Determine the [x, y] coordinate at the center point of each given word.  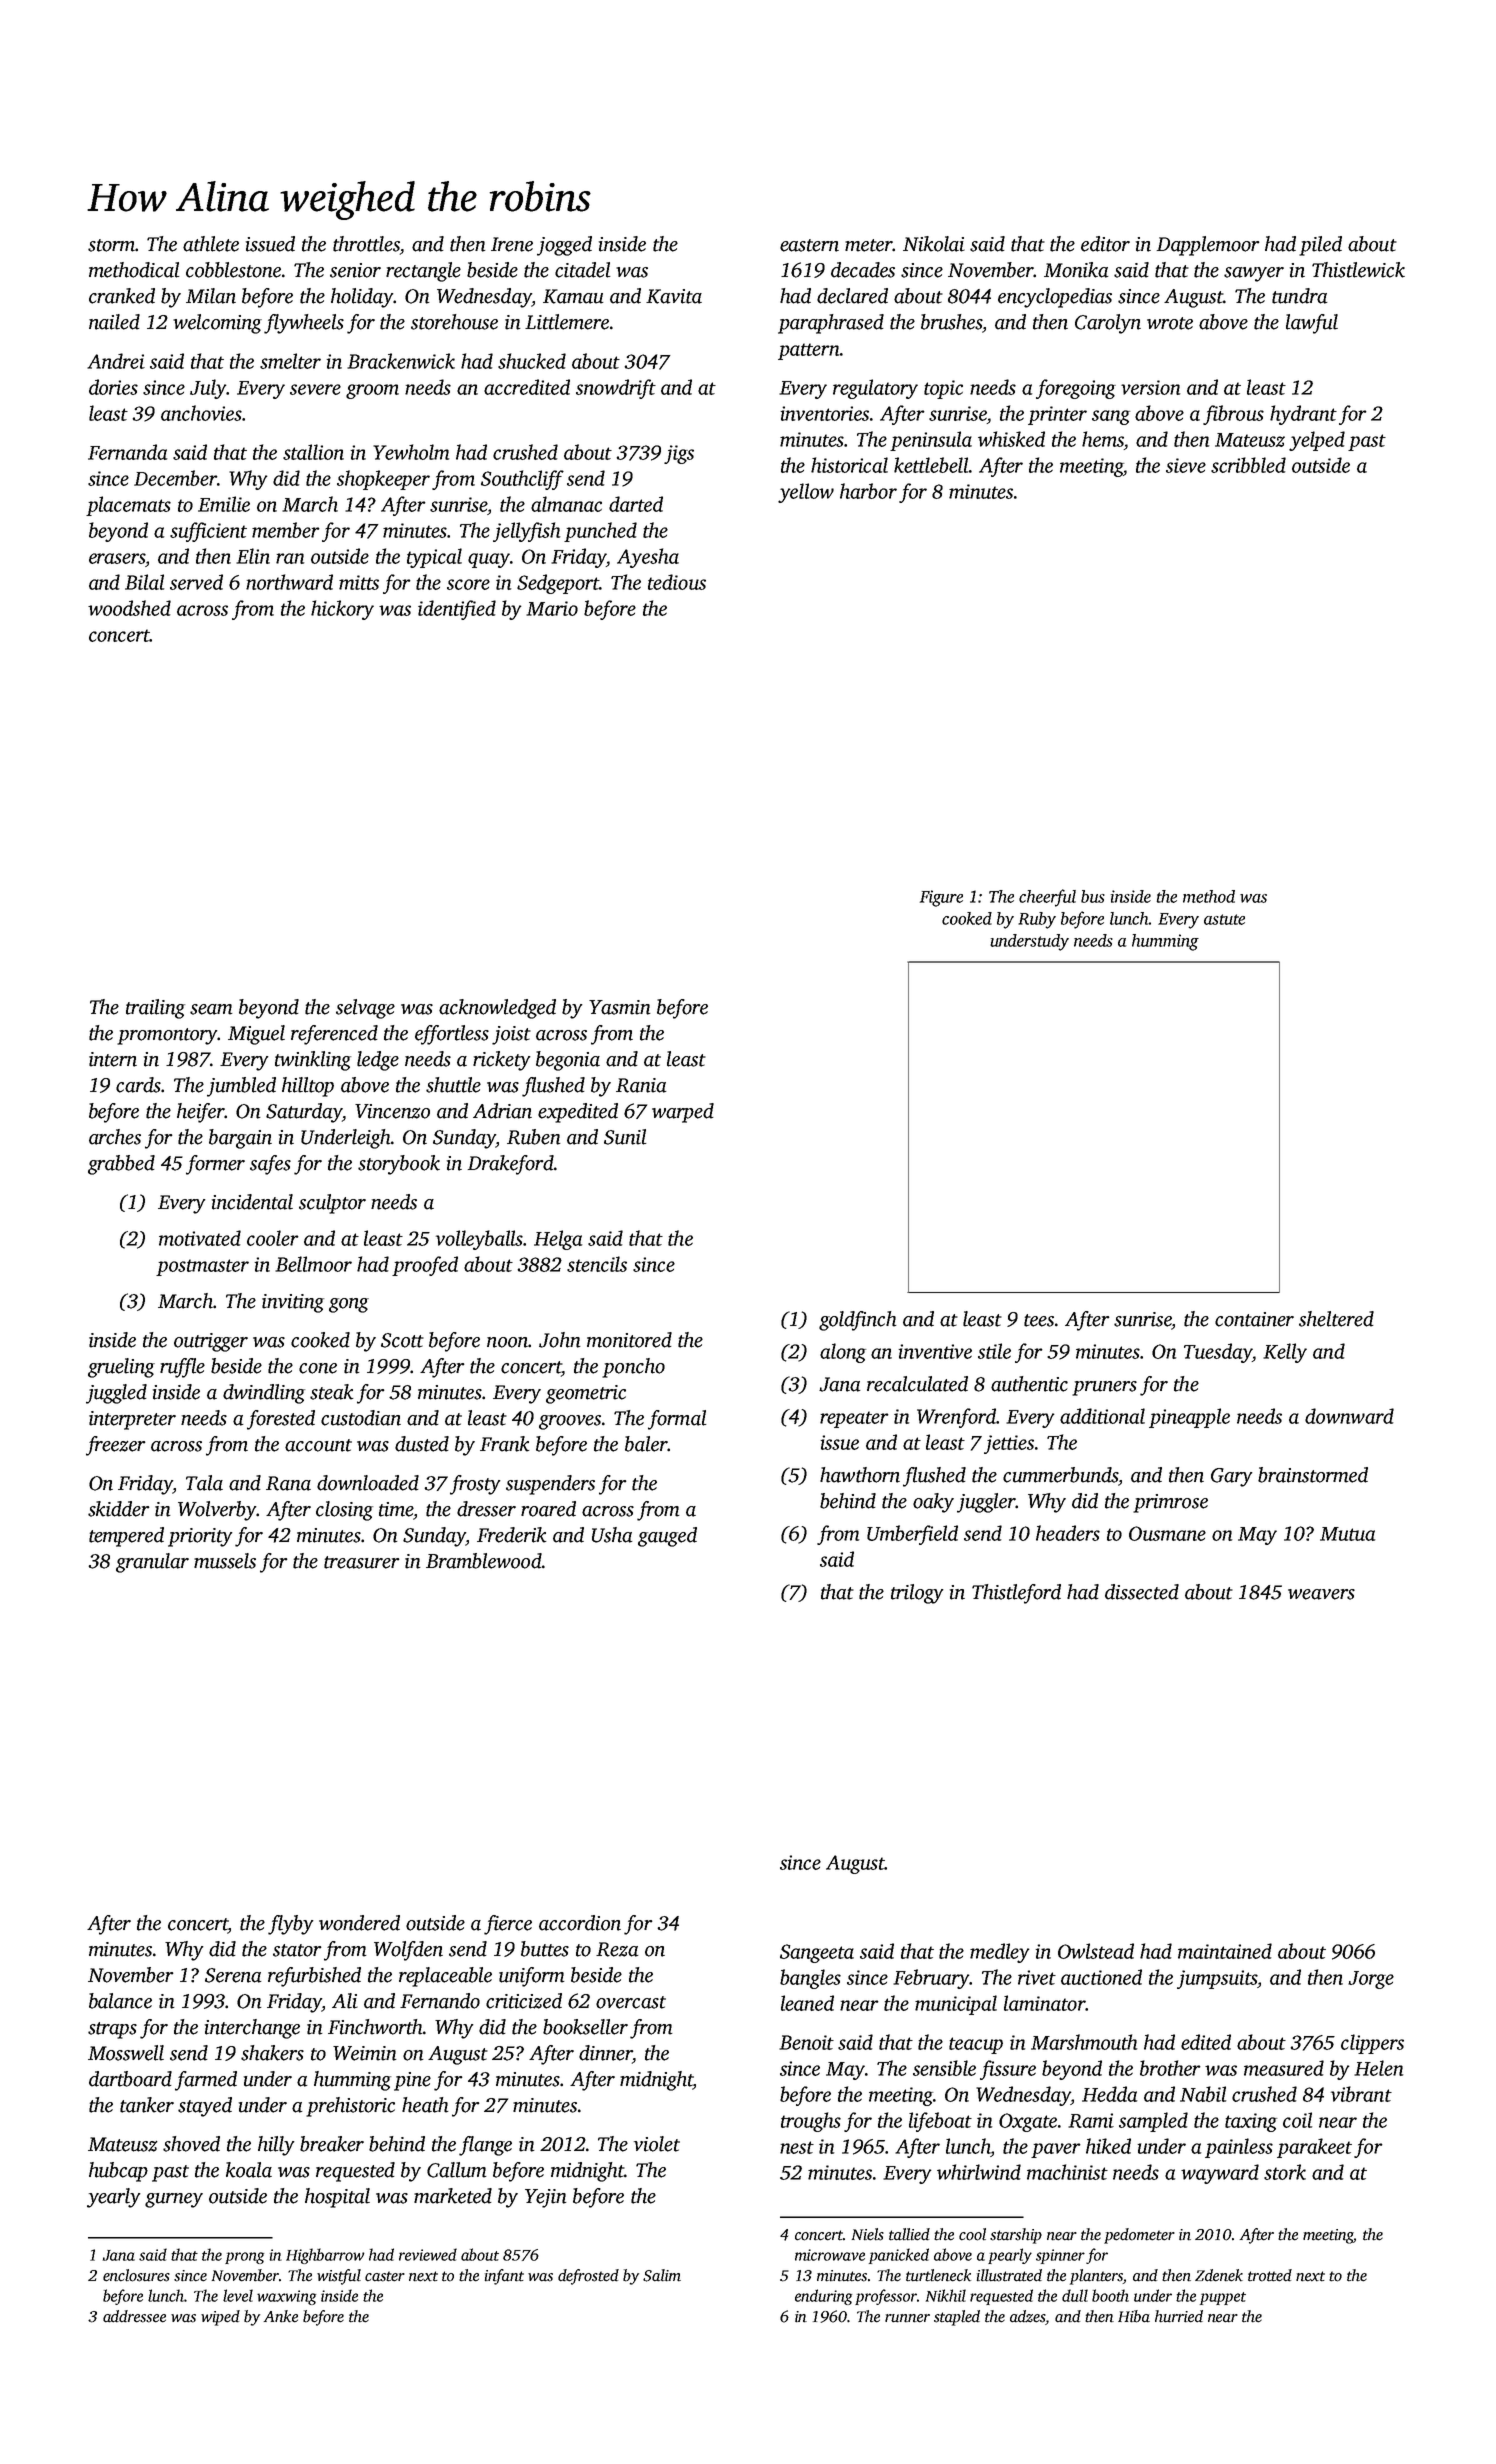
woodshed [129, 608]
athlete [211, 244]
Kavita [674, 296]
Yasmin [620, 1007]
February [931, 1979]
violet [657, 2144]
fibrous [1233, 415]
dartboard [130, 2079]
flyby [291, 1925]
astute [1224, 919]
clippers [1372, 2044]
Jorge [1371, 1980]
